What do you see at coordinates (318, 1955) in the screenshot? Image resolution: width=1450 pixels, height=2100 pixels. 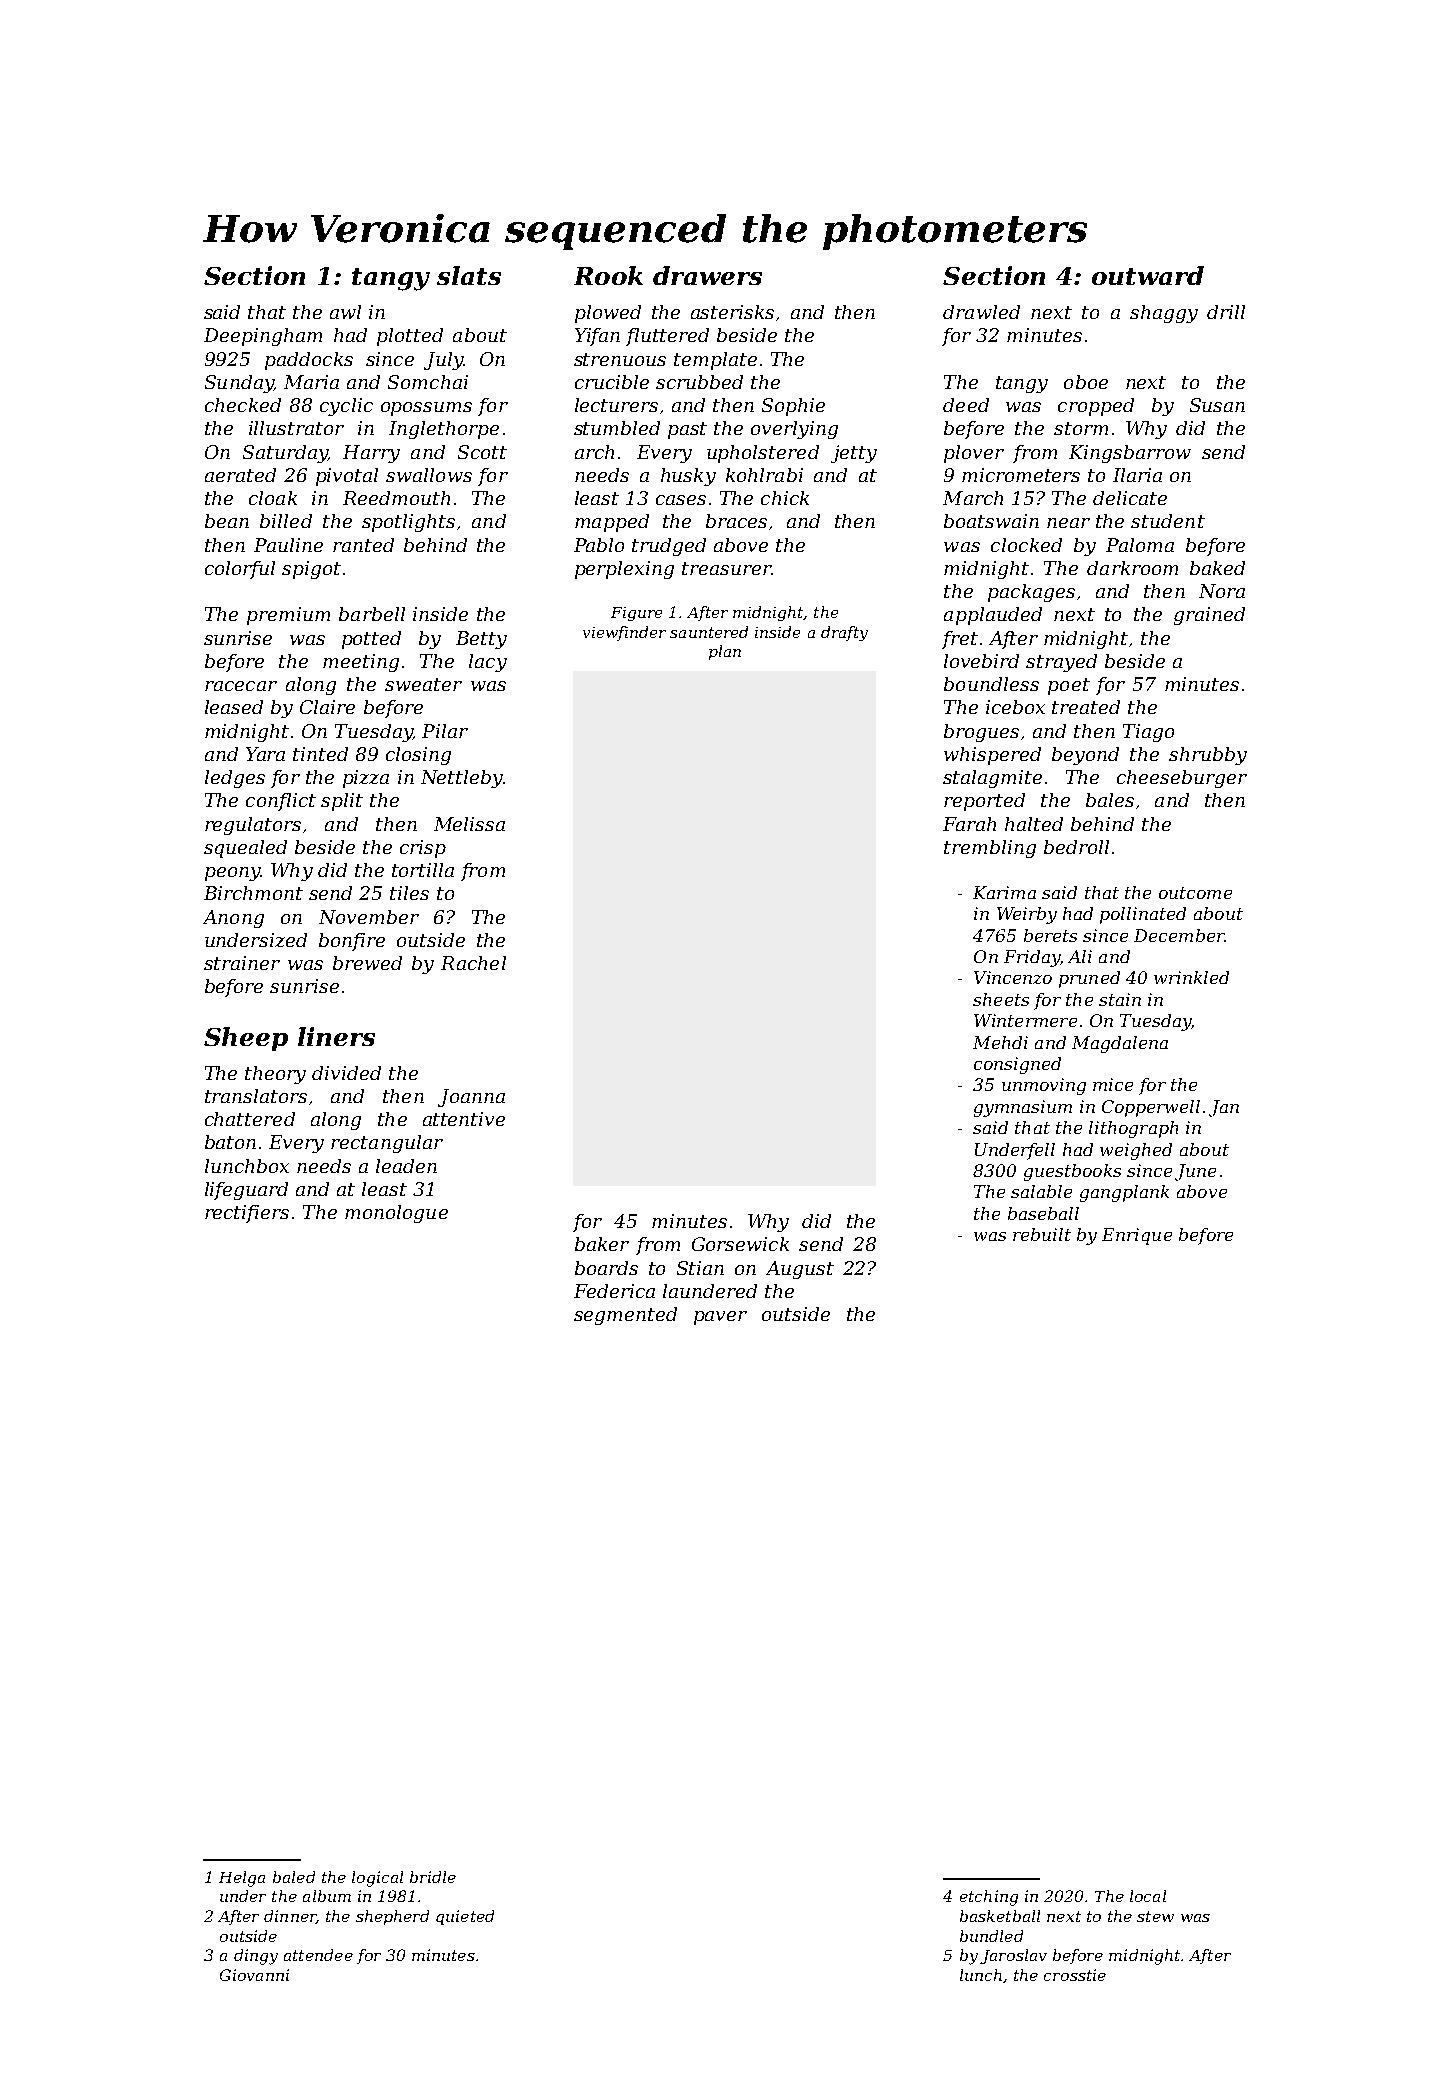 I see `attendee` at bounding box center [318, 1955].
